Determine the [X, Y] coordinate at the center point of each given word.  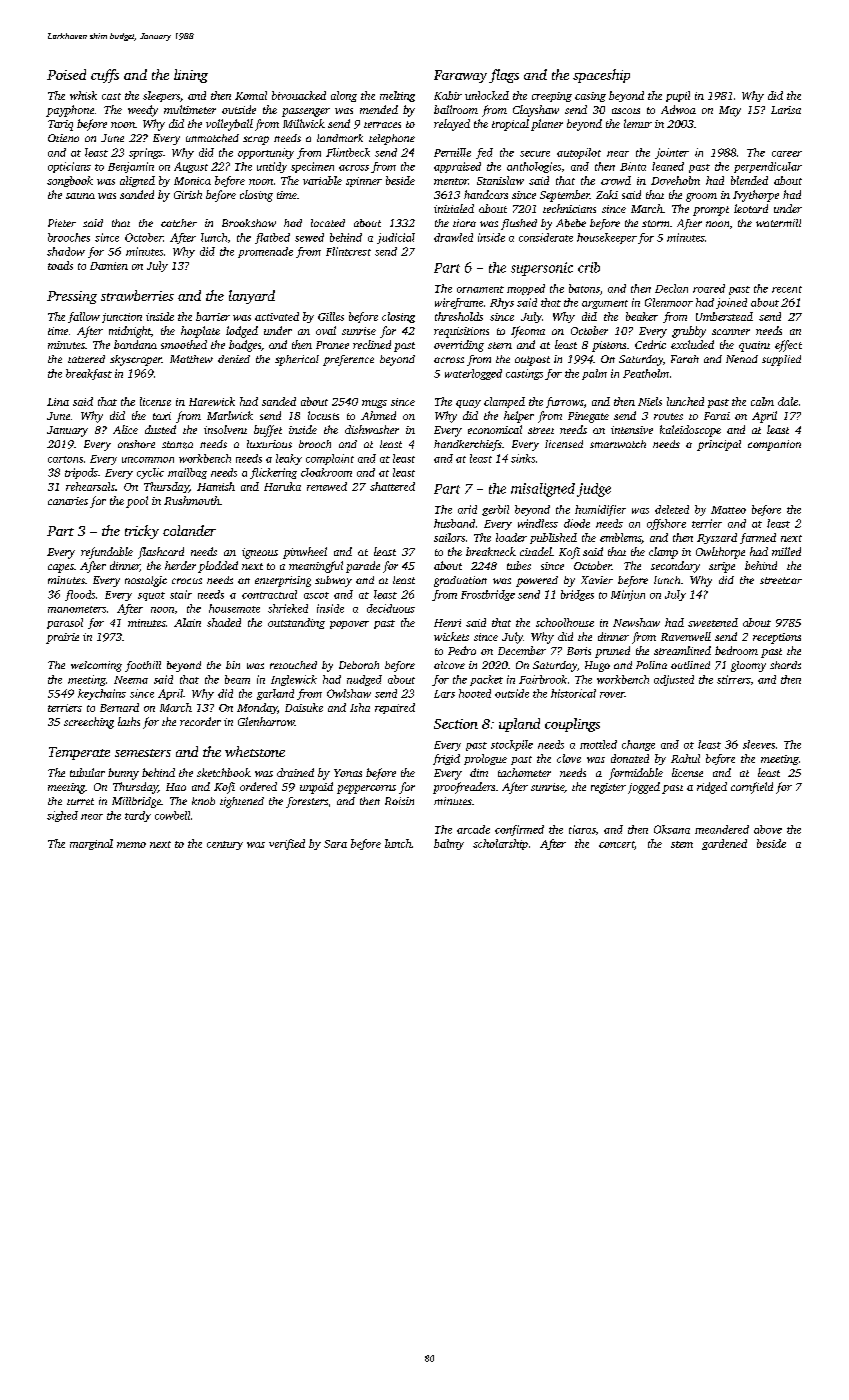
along [344, 96]
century [225, 845]
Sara [335, 844]
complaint [330, 459]
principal [719, 445]
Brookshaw [249, 223]
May [730, 111]
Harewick [212, 401]
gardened [724, 844]
